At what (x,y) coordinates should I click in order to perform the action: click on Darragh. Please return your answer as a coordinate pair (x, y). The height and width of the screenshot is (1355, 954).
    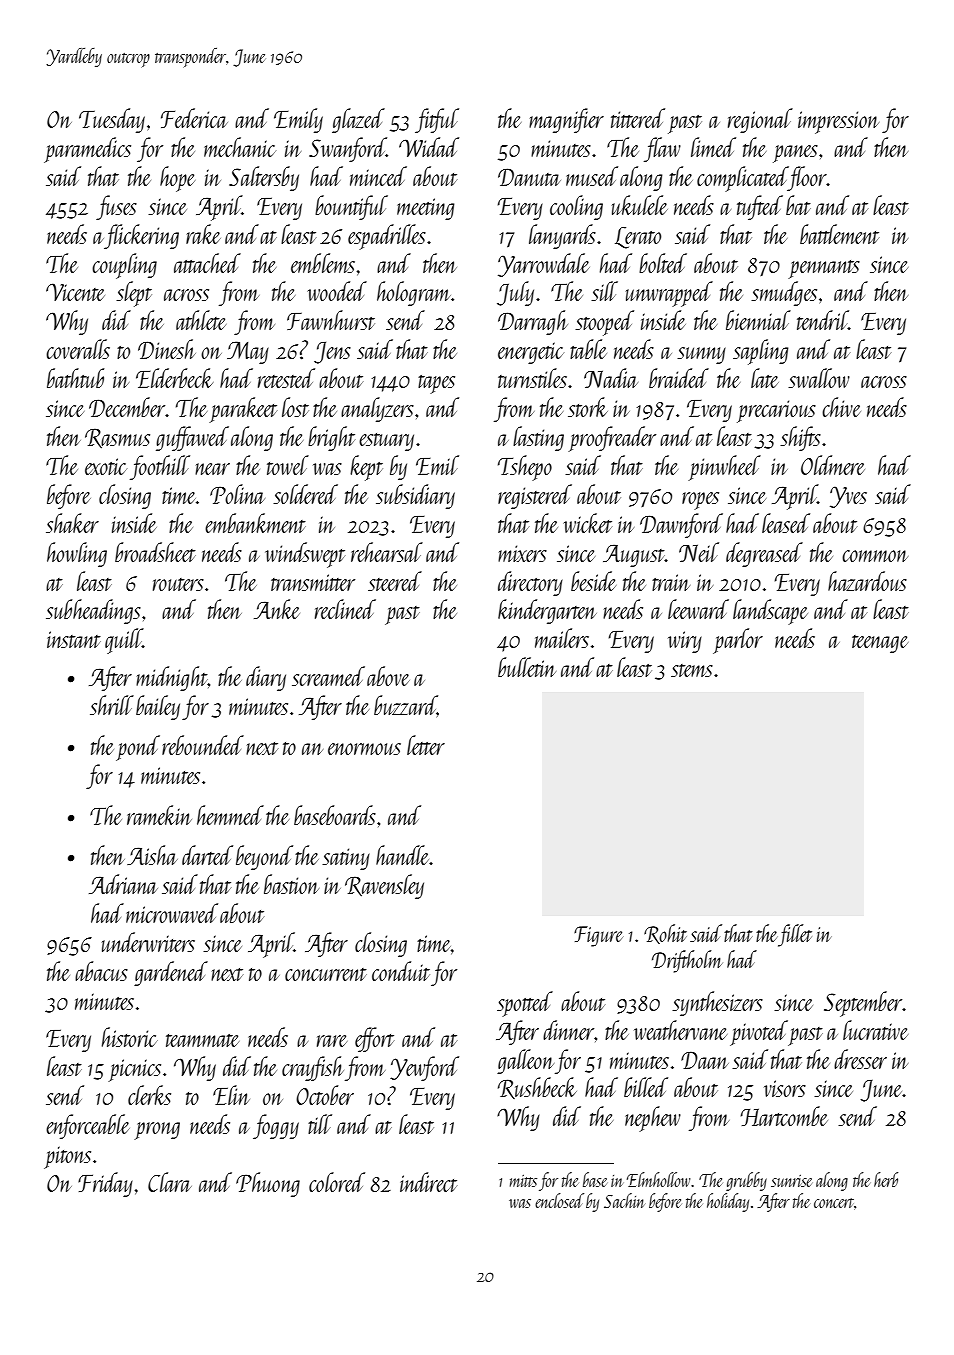
    Looking at the image, I should click on (533, 322).
